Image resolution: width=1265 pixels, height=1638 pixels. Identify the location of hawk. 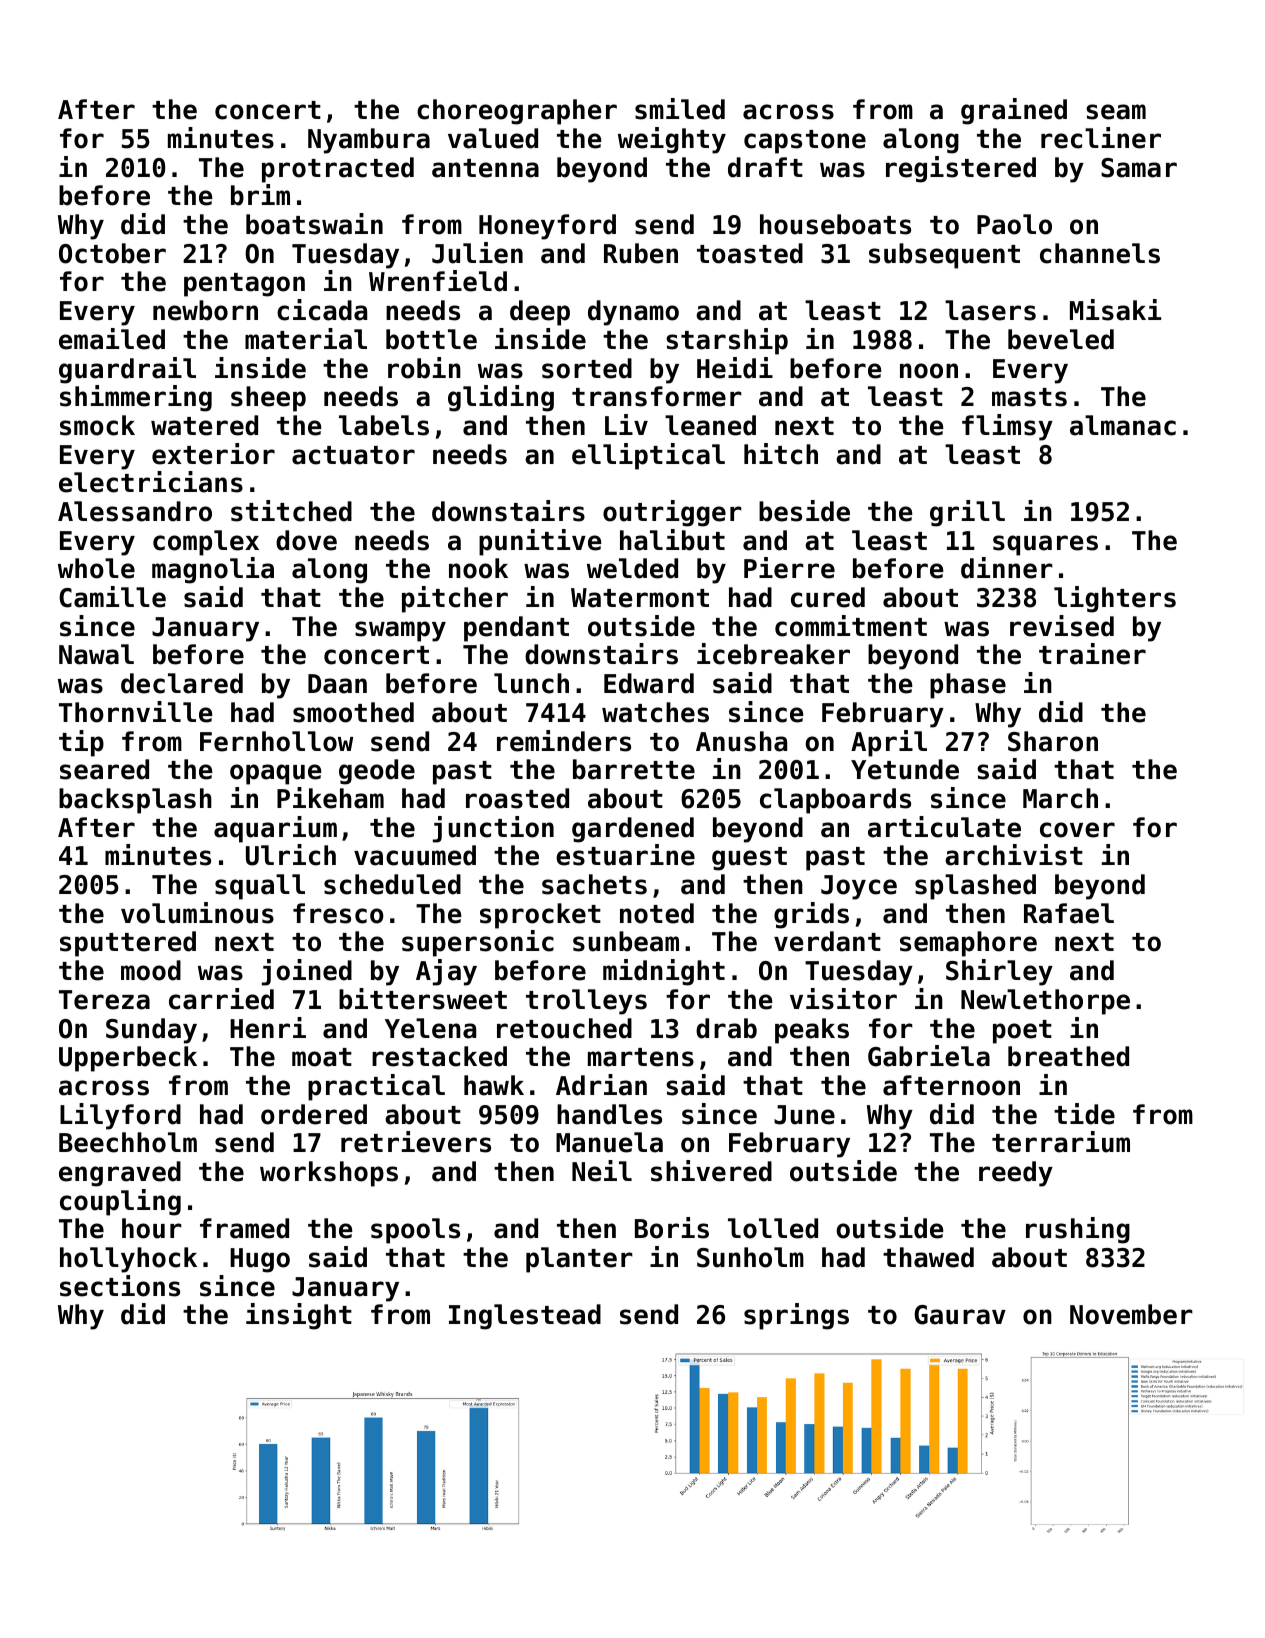
(494, 1085).
